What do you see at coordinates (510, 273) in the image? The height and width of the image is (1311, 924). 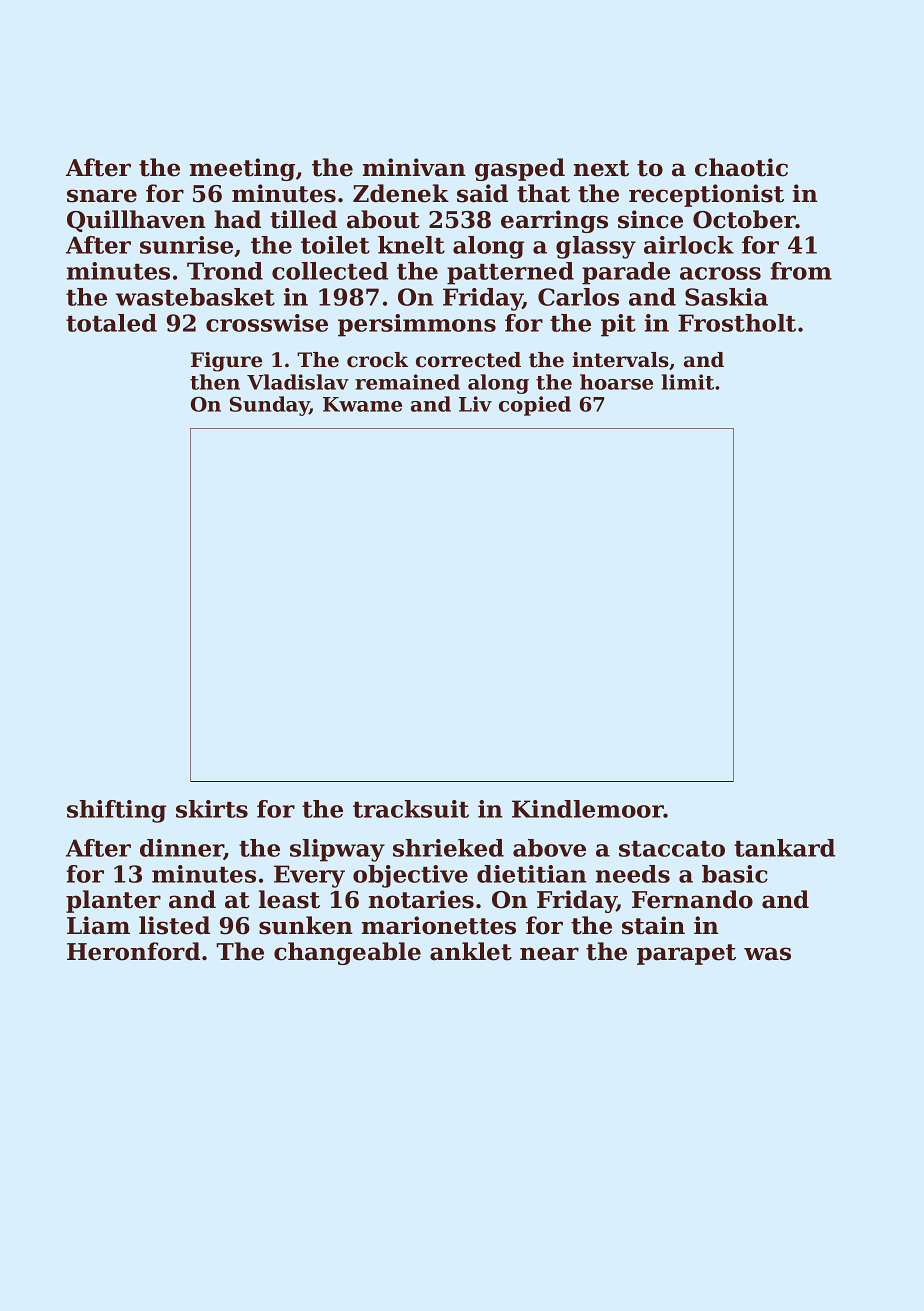 I see `patterned` at bounding box center [510, 273].
